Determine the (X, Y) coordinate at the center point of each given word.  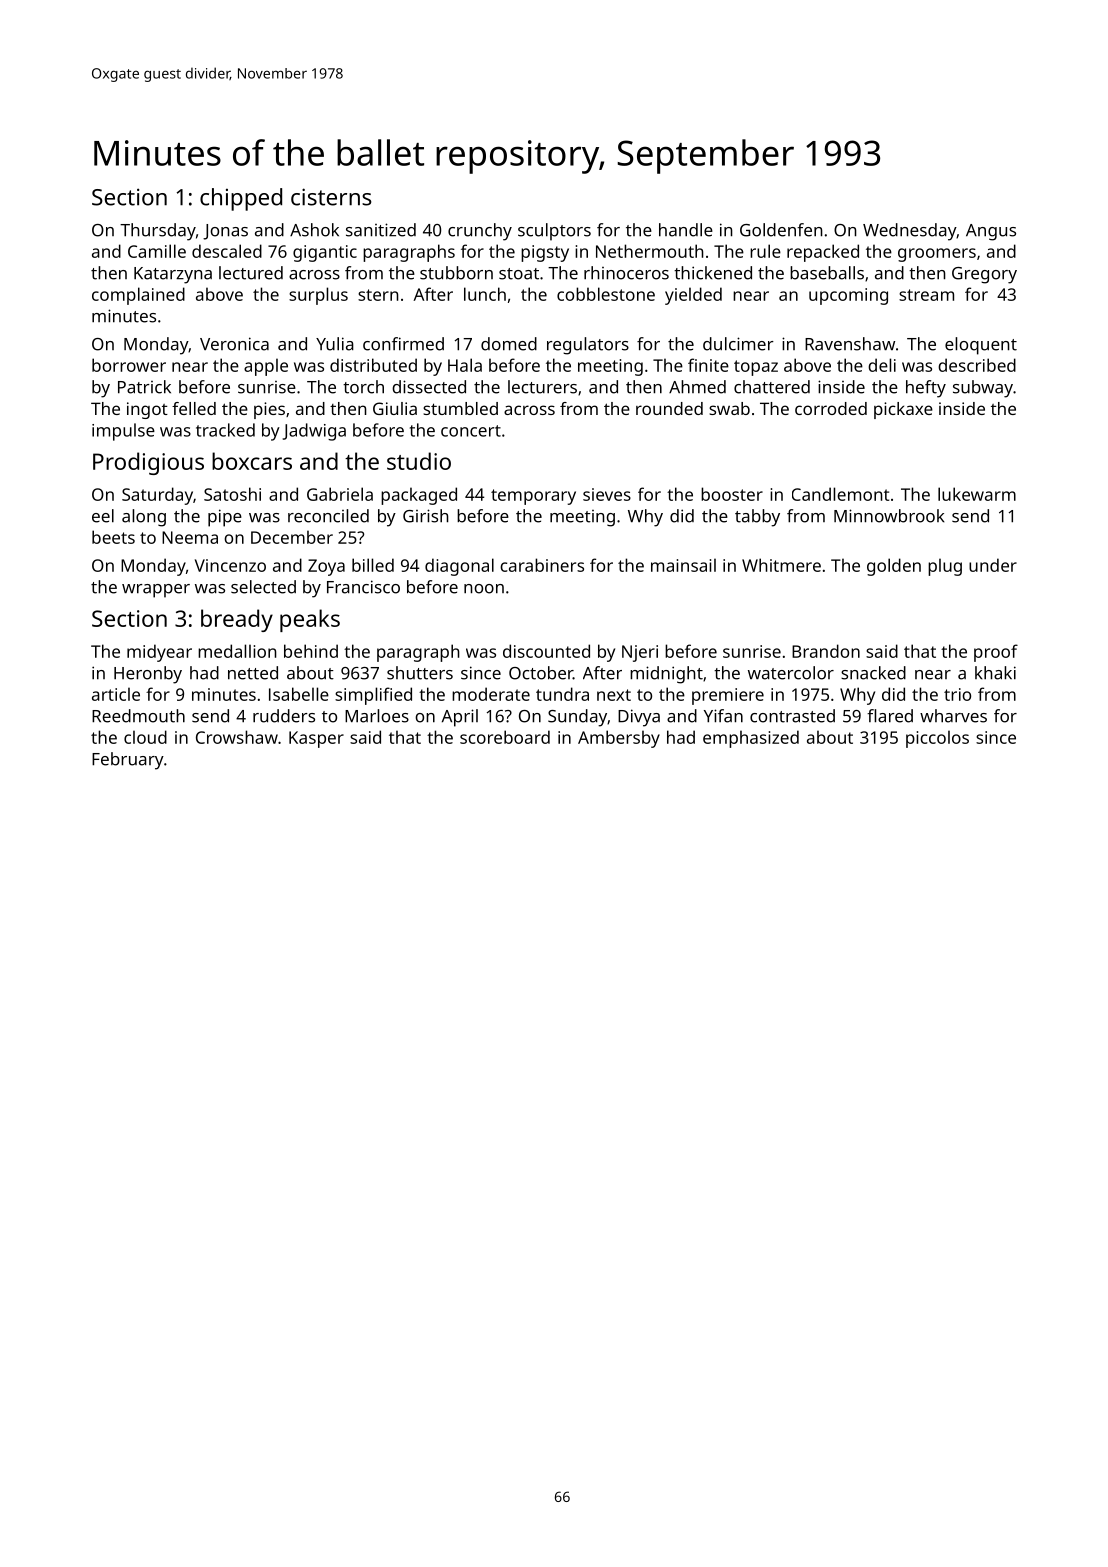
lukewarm (977, 494)
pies (269, 410)
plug (945, 567)
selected (263, 587)
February (128, 761)
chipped (241, 199)
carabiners (542, 565)
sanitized (381, 230)
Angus (991, 232)
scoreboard (505, 737)
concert (471, 431)
